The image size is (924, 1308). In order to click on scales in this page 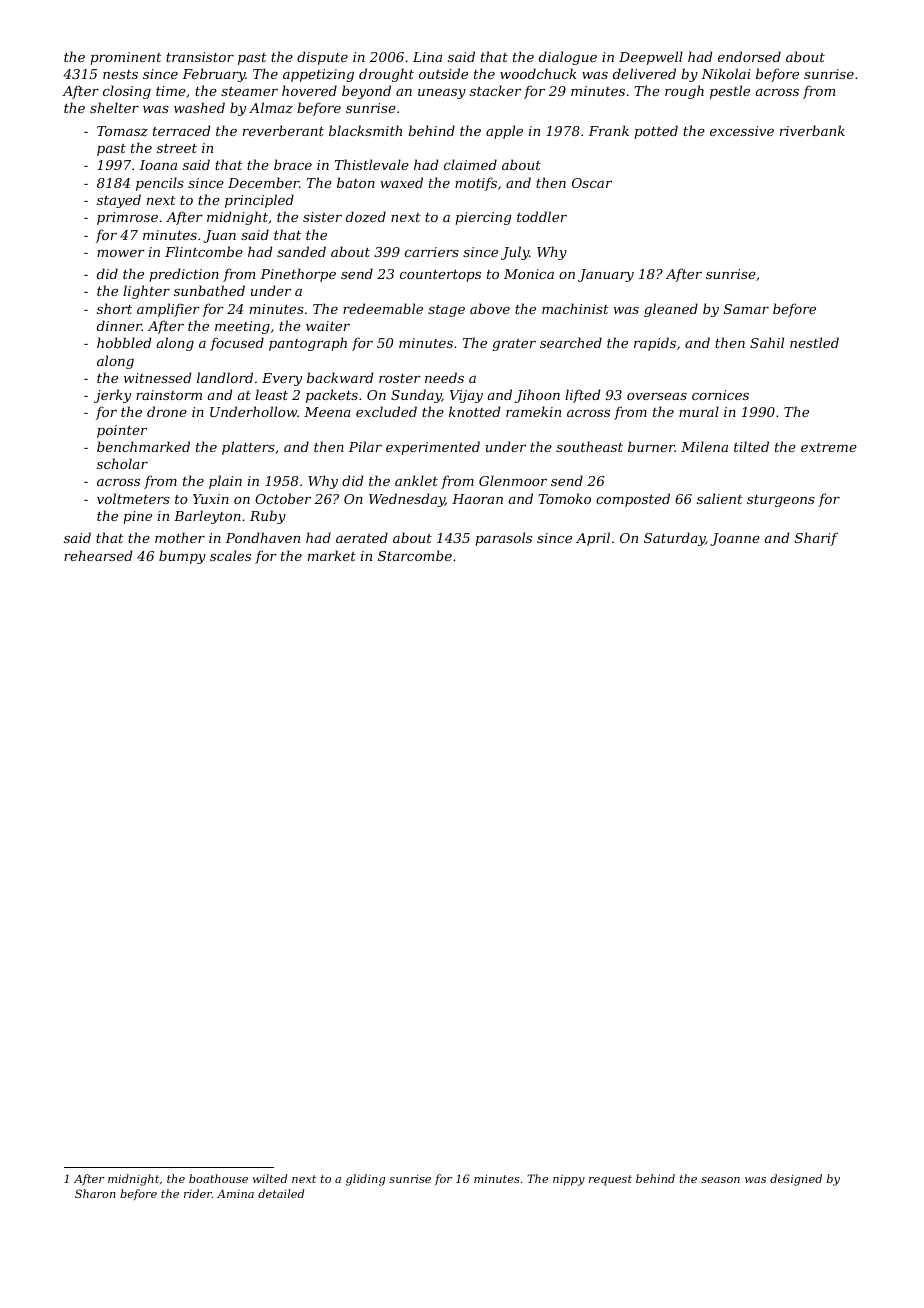, I will do `click(230, 555)`.
